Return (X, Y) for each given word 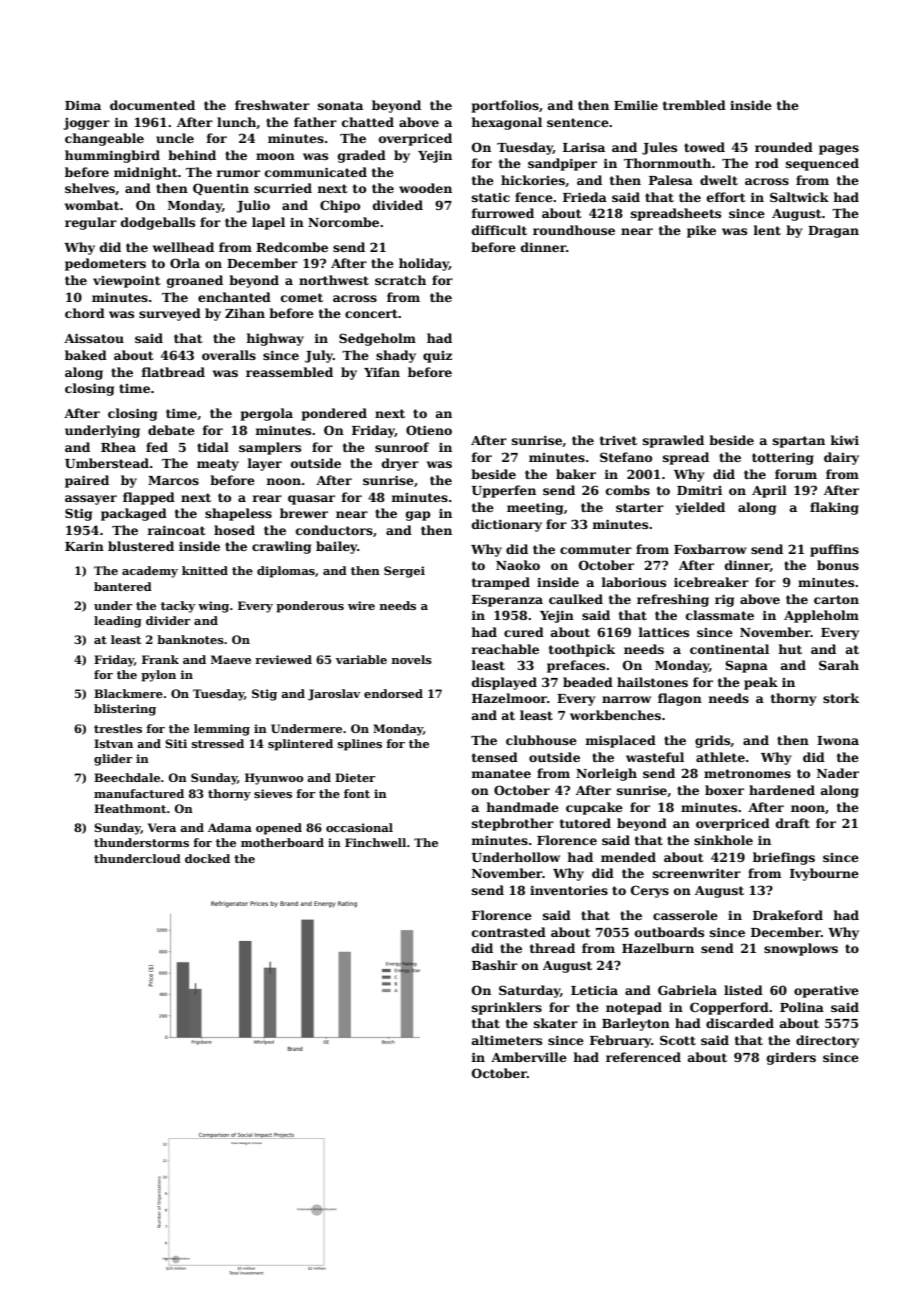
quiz (437, 357)
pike (701, 231)
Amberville (529, 1057)
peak (761, 683)
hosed (234, 530)
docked (207, 858)
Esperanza (507, 601)
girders (791, 1058)
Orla (185, 263)
